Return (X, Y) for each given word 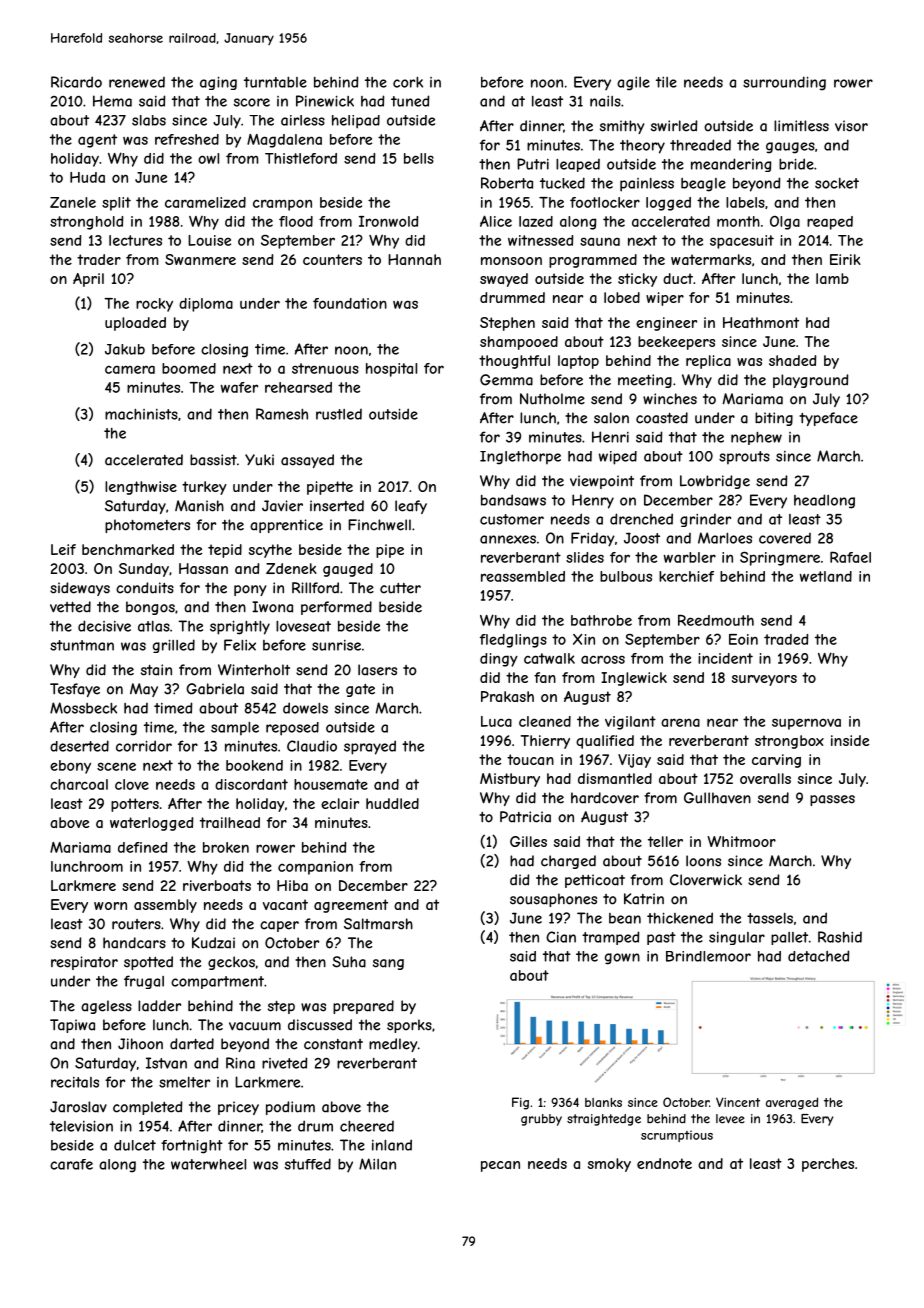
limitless (801, 126)
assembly (165, 906)
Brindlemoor (708, 956)
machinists (141, 414)
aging (218, 83)
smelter (184, 1082)
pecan (500, 1166)
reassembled (523, 576)
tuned (410, 101)
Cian (561, 937)
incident (725, 658)
